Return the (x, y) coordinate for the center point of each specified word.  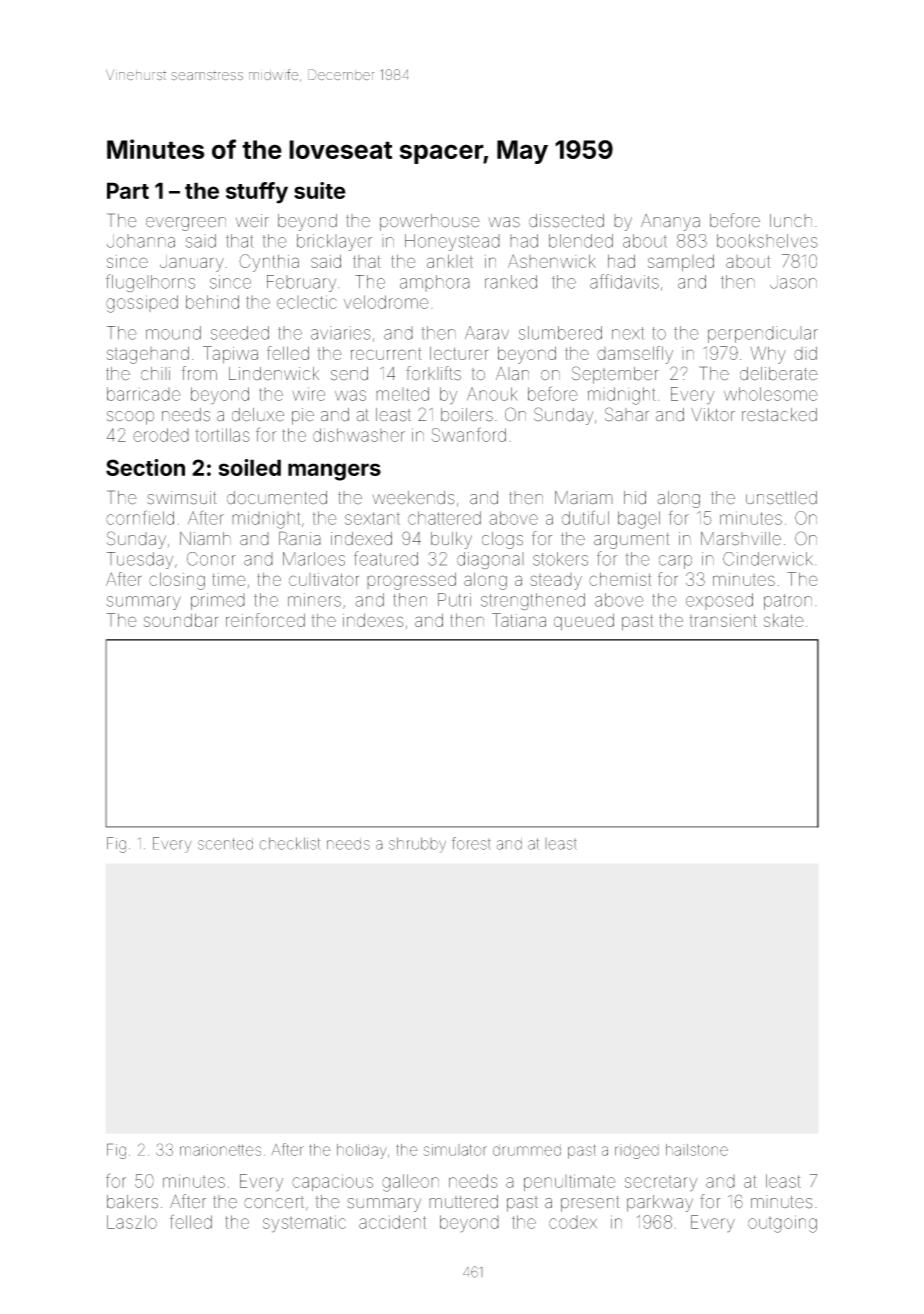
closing (177, 581)
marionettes (220, 1150)
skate (783, 620)
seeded (240, 333)
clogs (502, 540)
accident (392, 1222)
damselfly (635, 355)
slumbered (560, 333)
